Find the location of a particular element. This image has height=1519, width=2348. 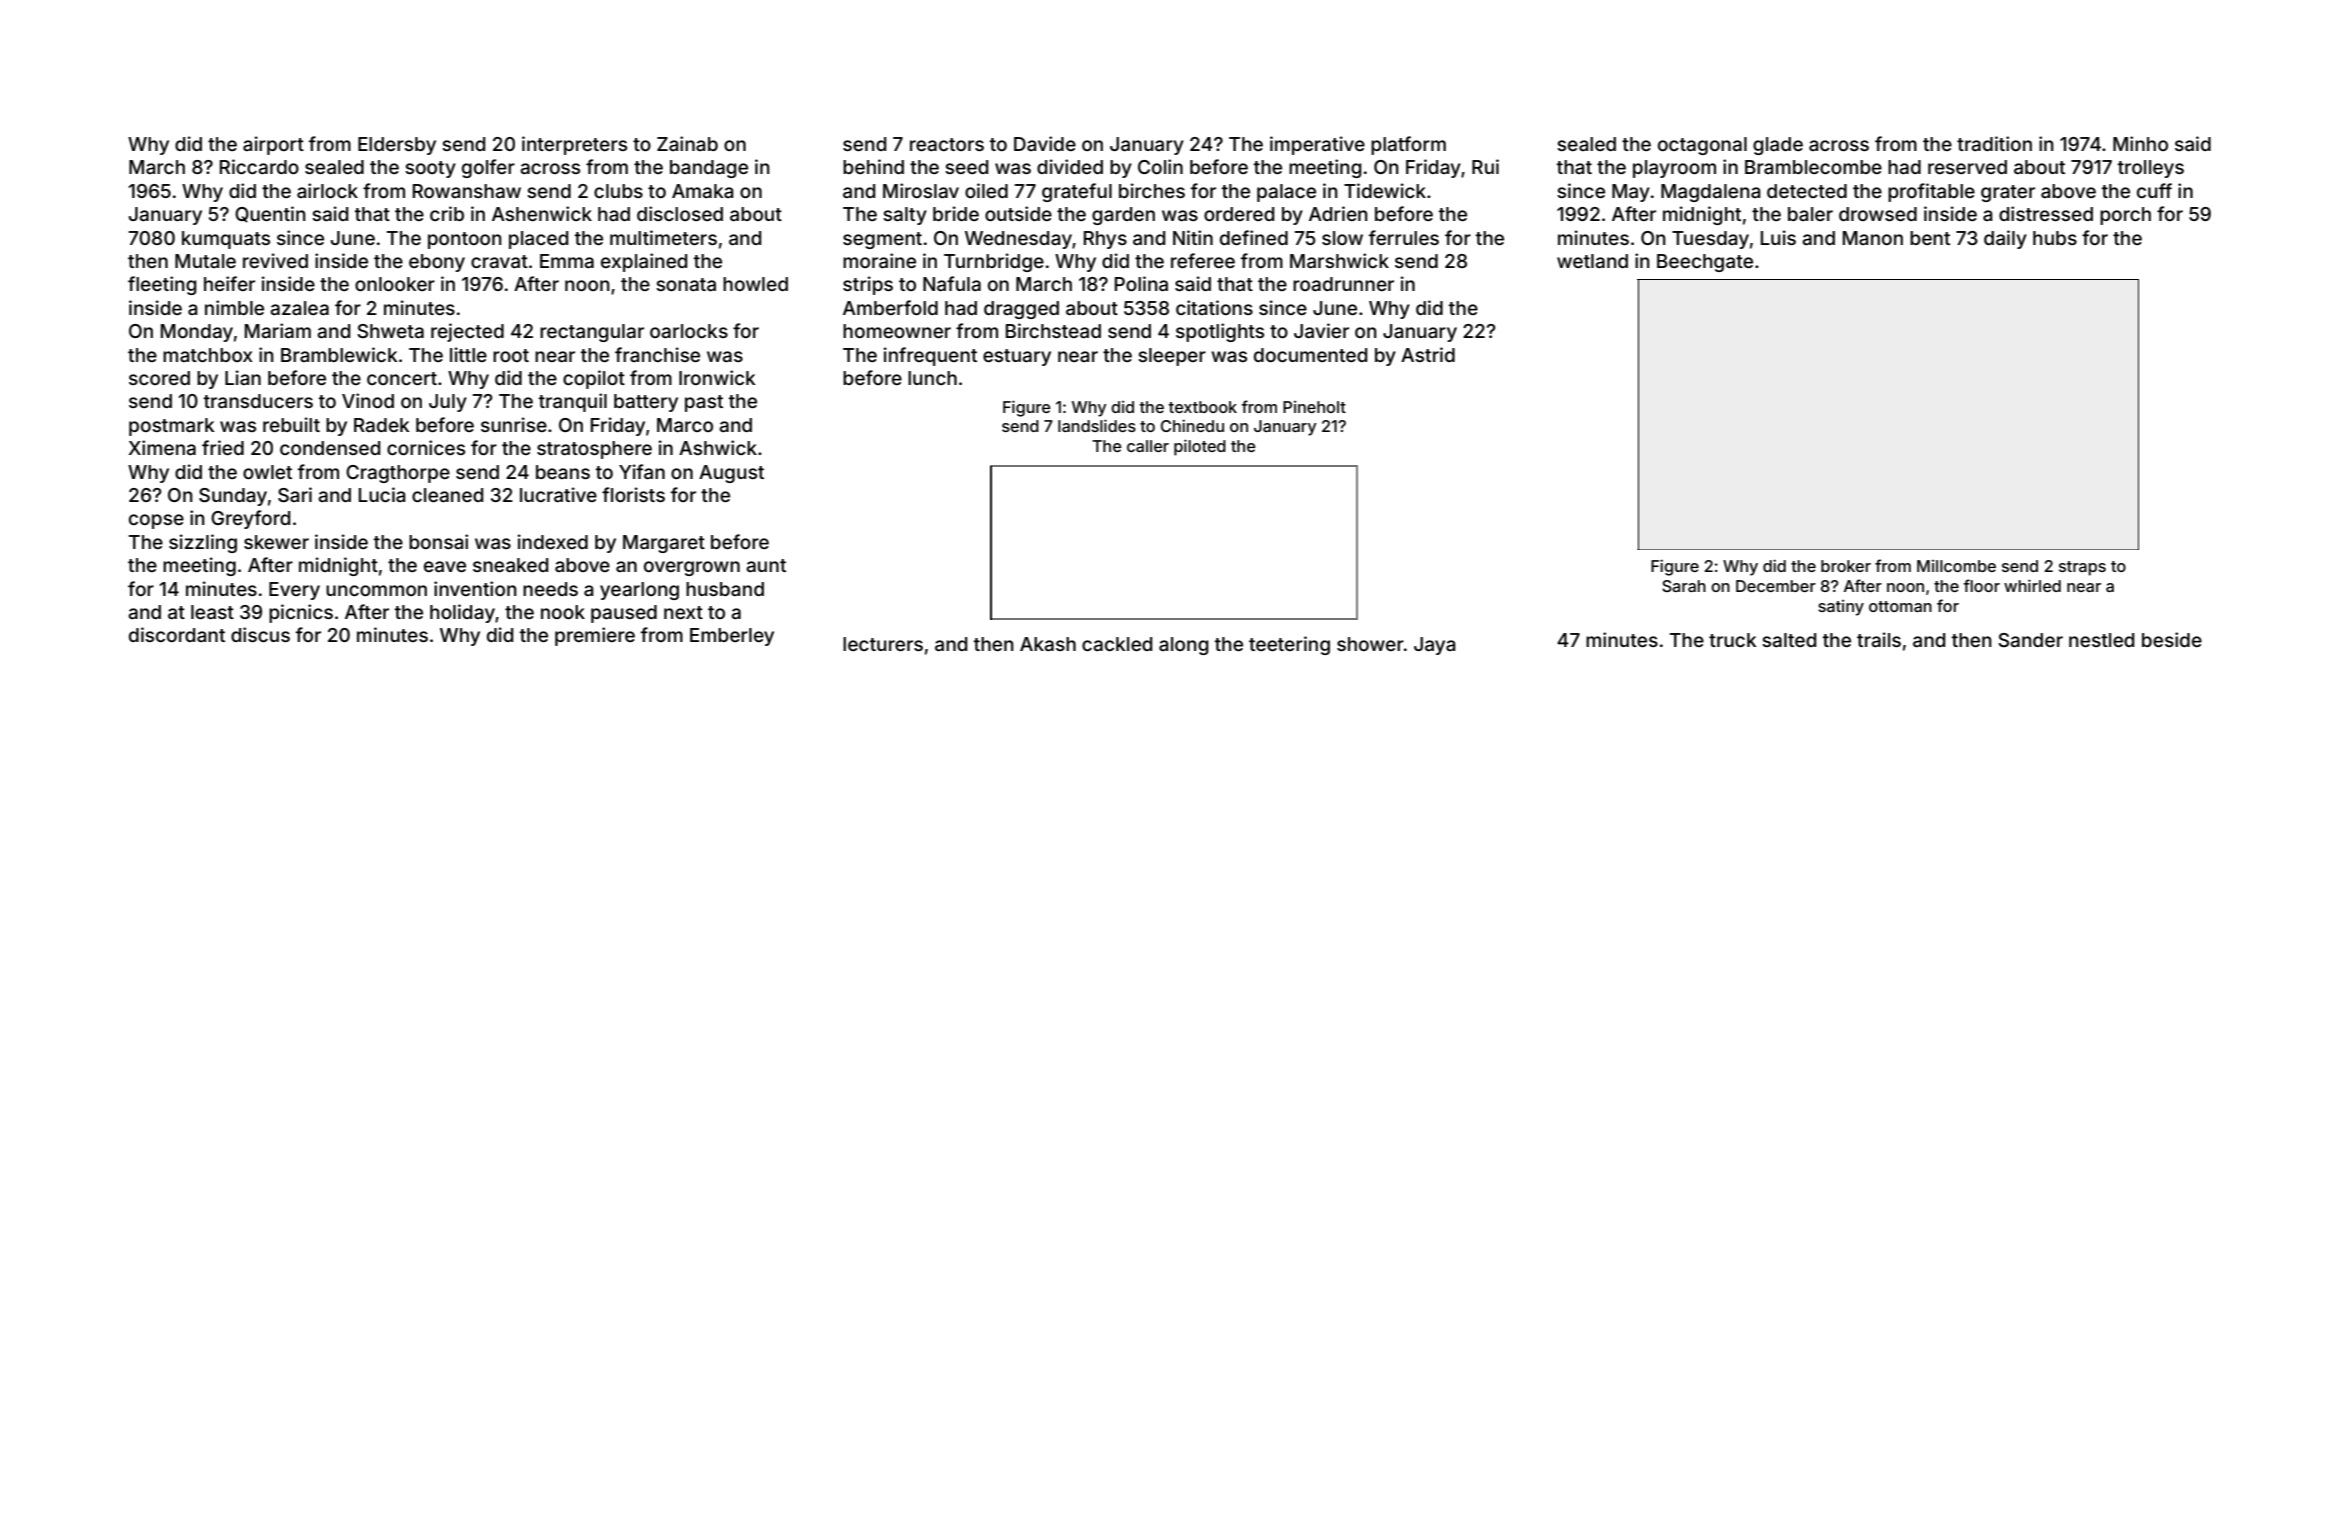

discordant is located at coordinates (177, 634).
